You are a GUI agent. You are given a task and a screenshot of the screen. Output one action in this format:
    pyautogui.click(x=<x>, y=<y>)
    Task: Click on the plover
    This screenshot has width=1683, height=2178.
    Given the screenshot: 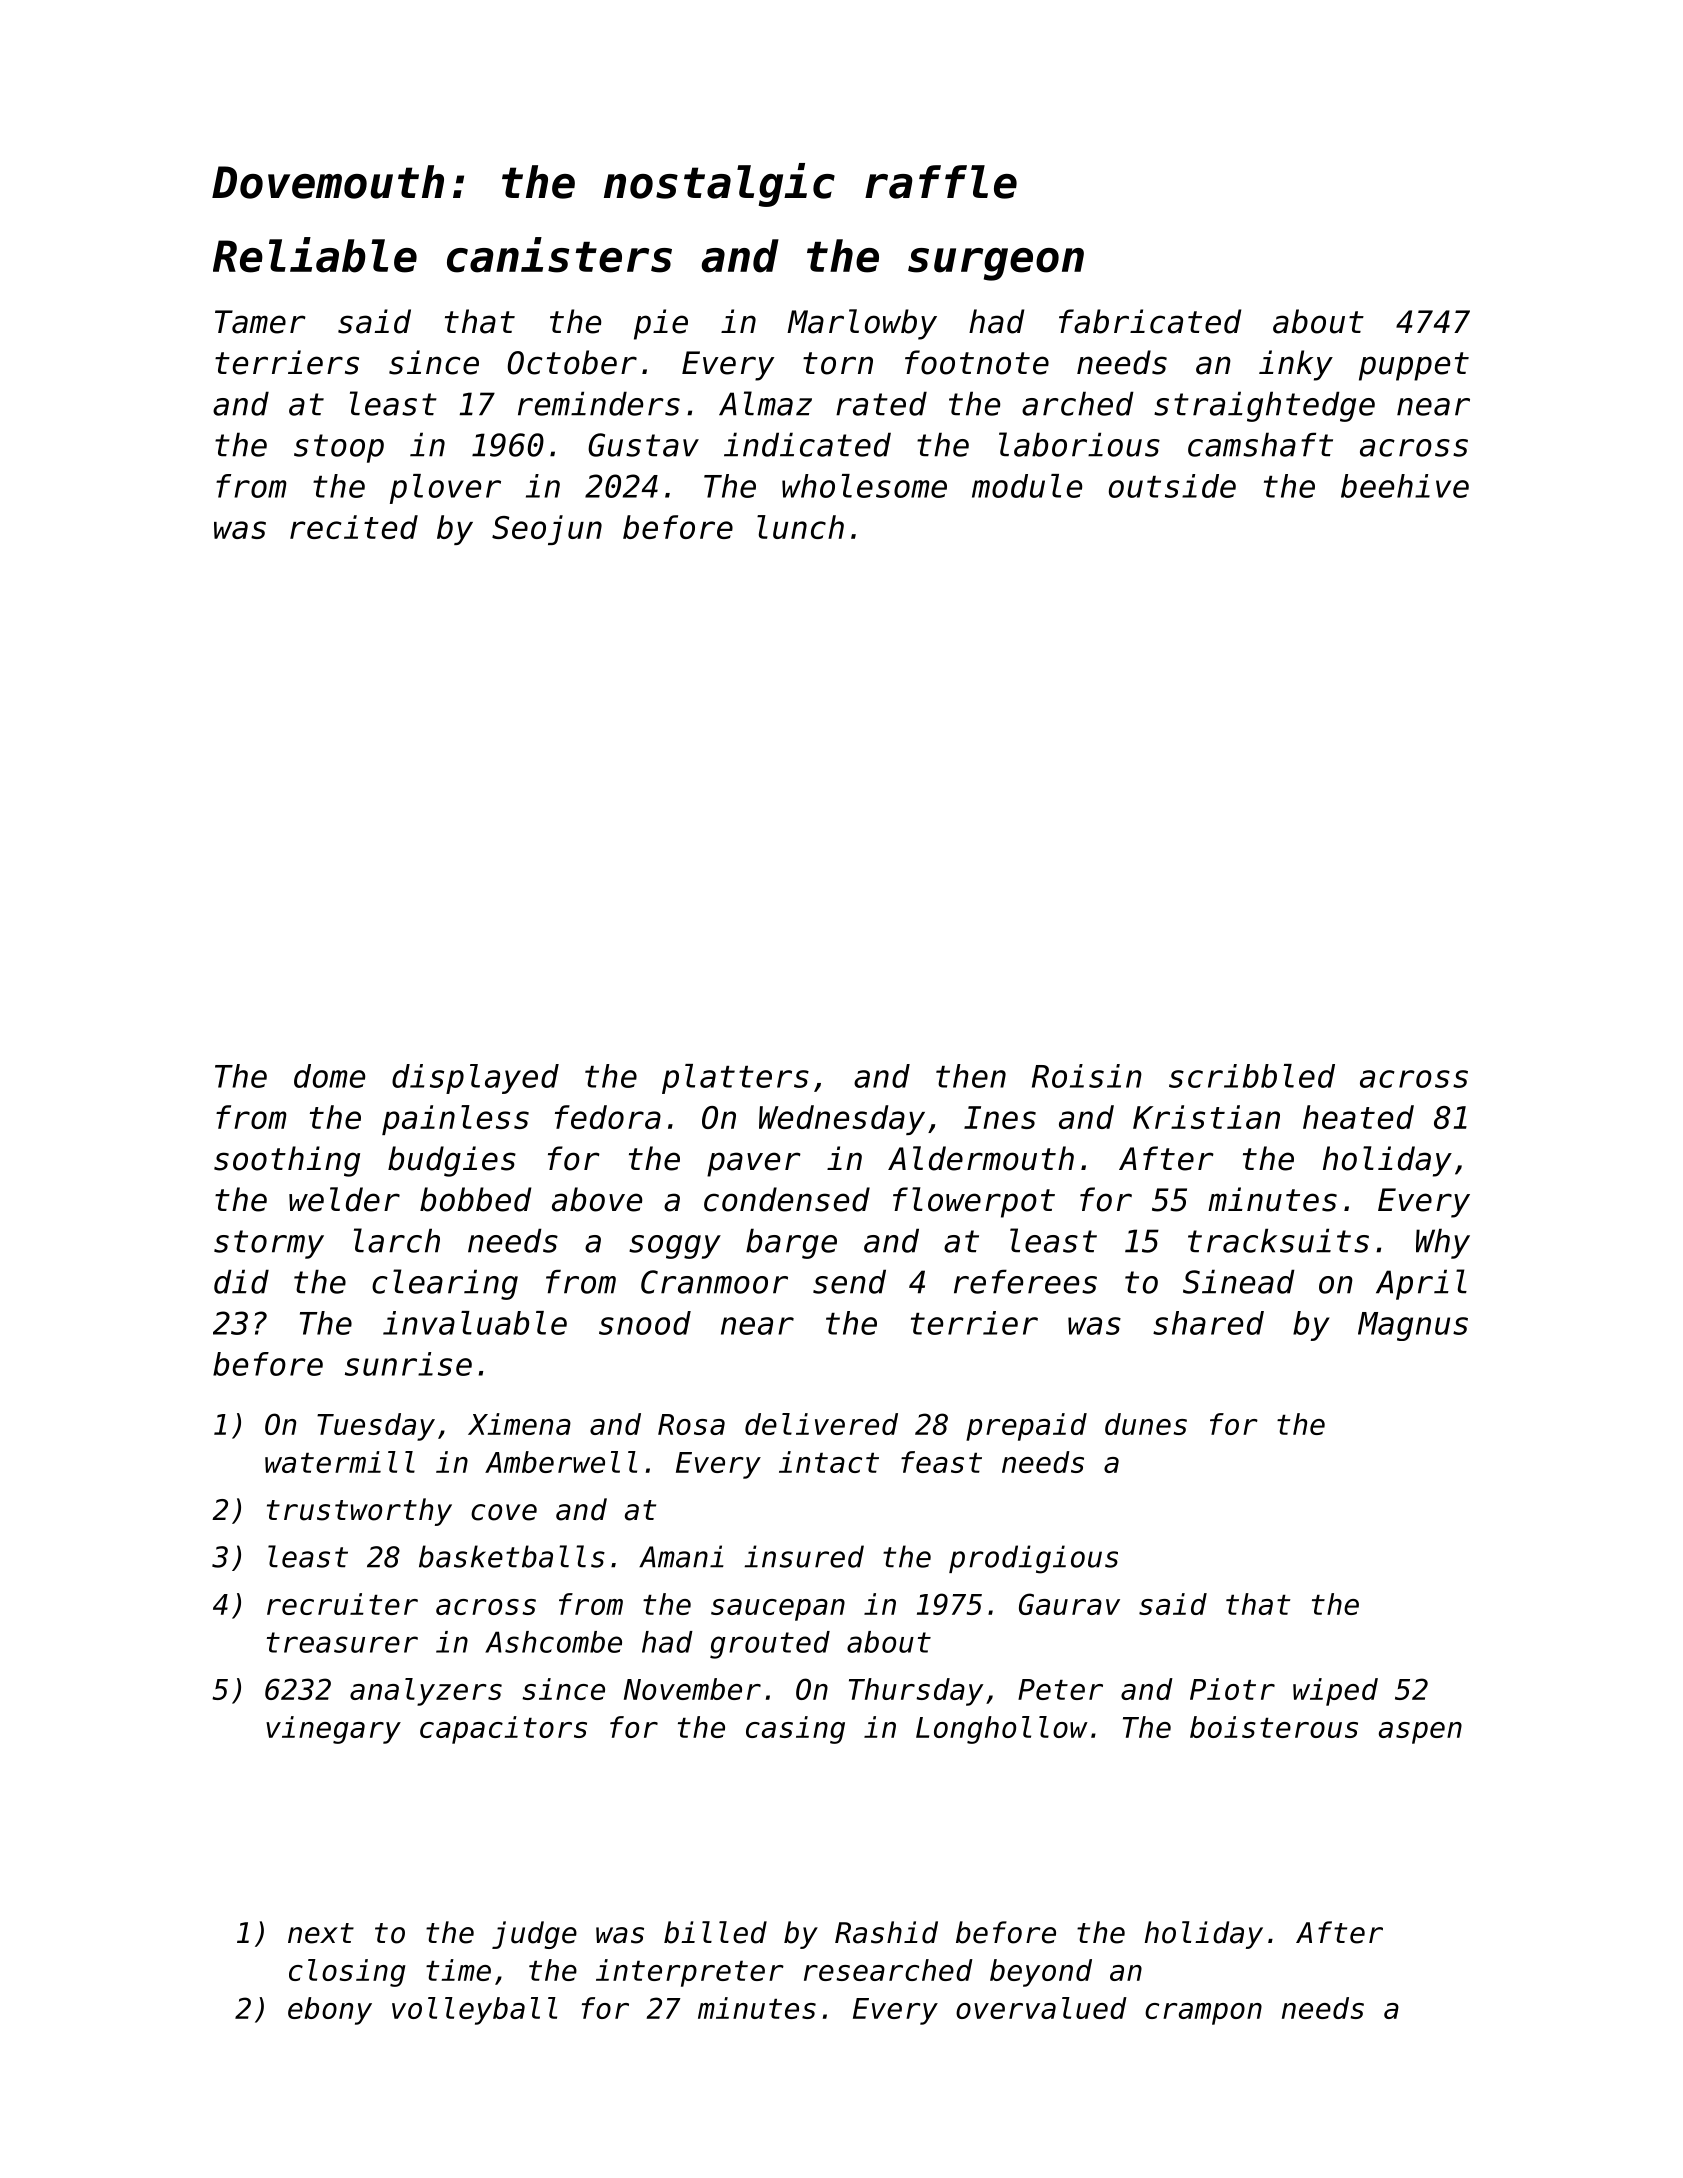 What is the action you would take?
    pyautogui.click(x=445, y=489)
